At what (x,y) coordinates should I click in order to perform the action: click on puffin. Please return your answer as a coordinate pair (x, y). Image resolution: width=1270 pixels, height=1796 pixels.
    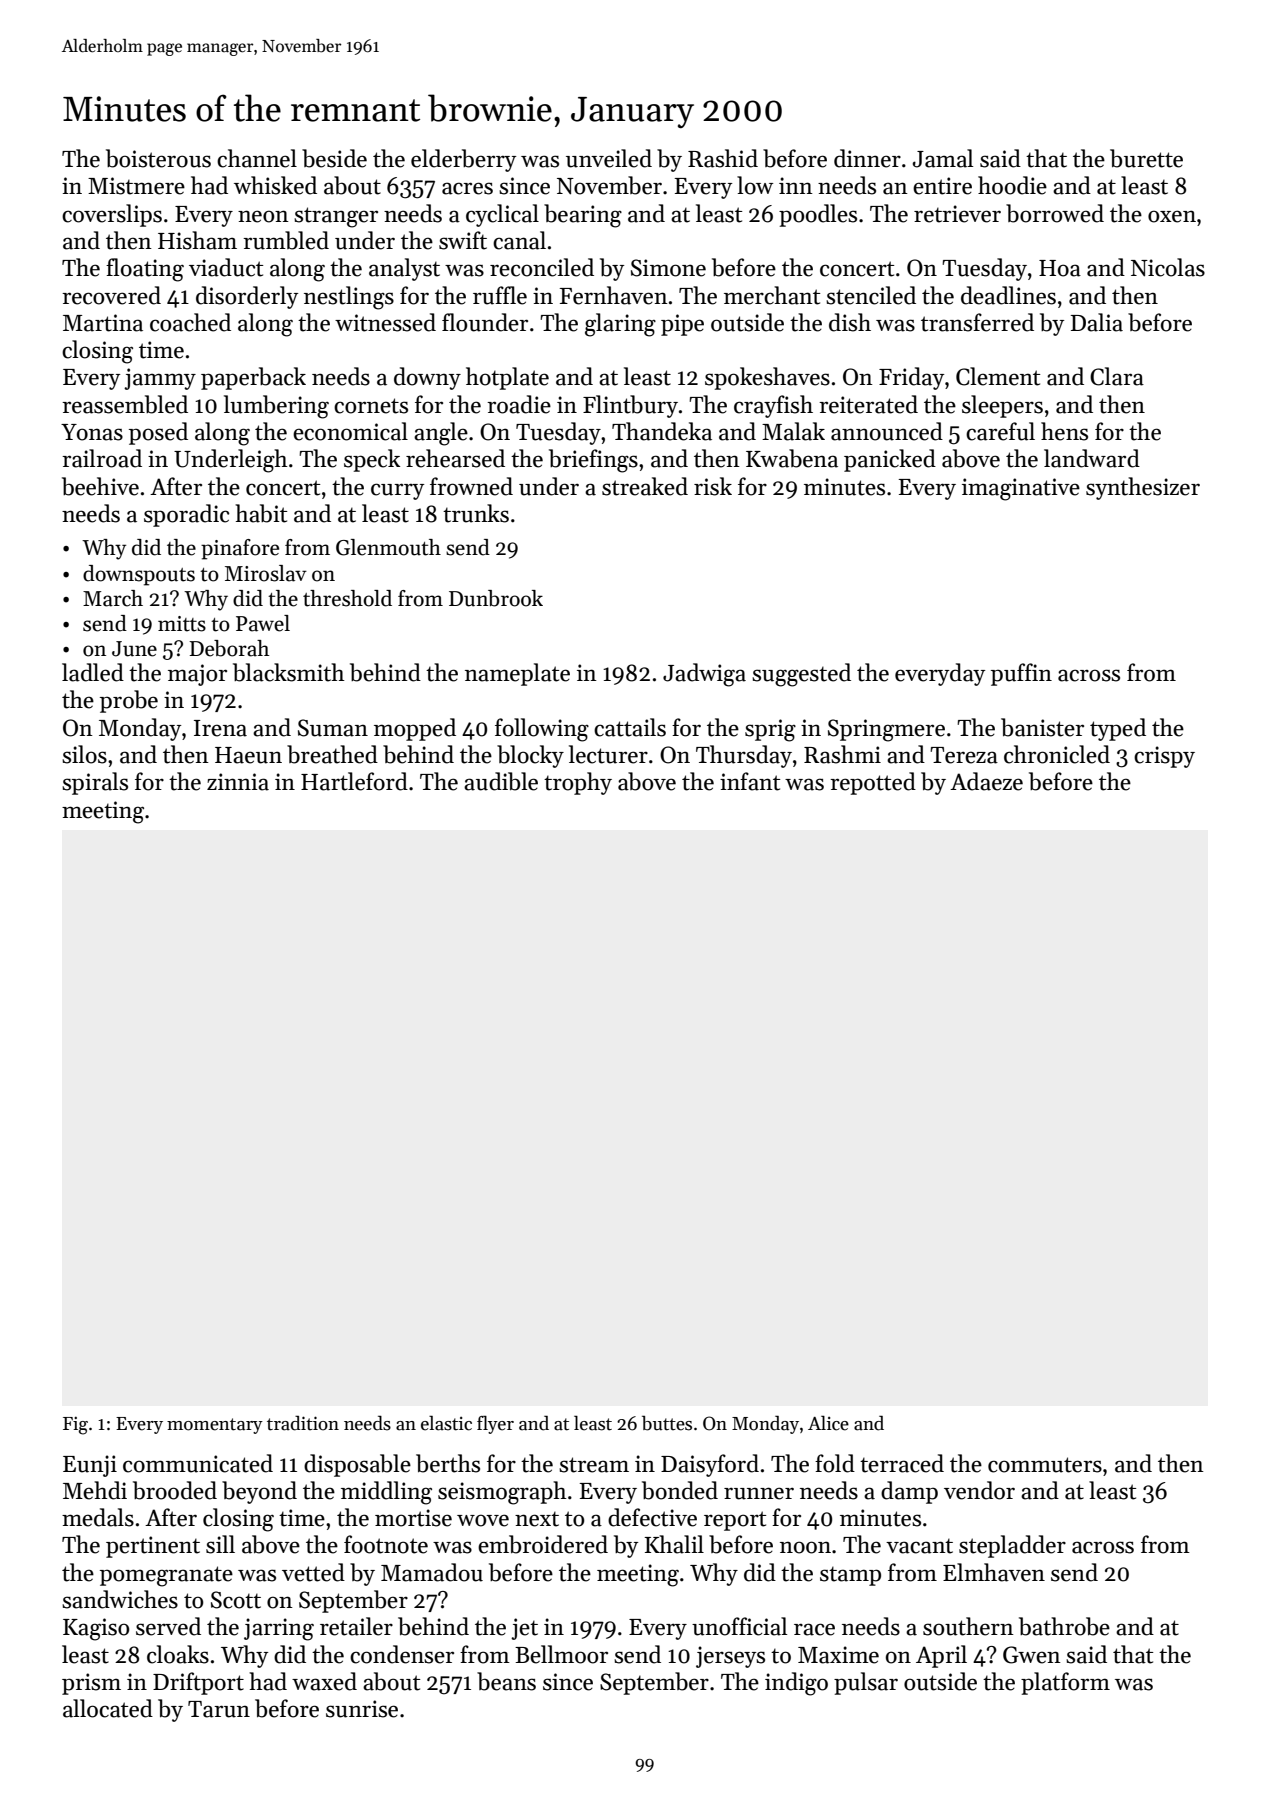
    Looking at the image, I should click on (1021, 674).
